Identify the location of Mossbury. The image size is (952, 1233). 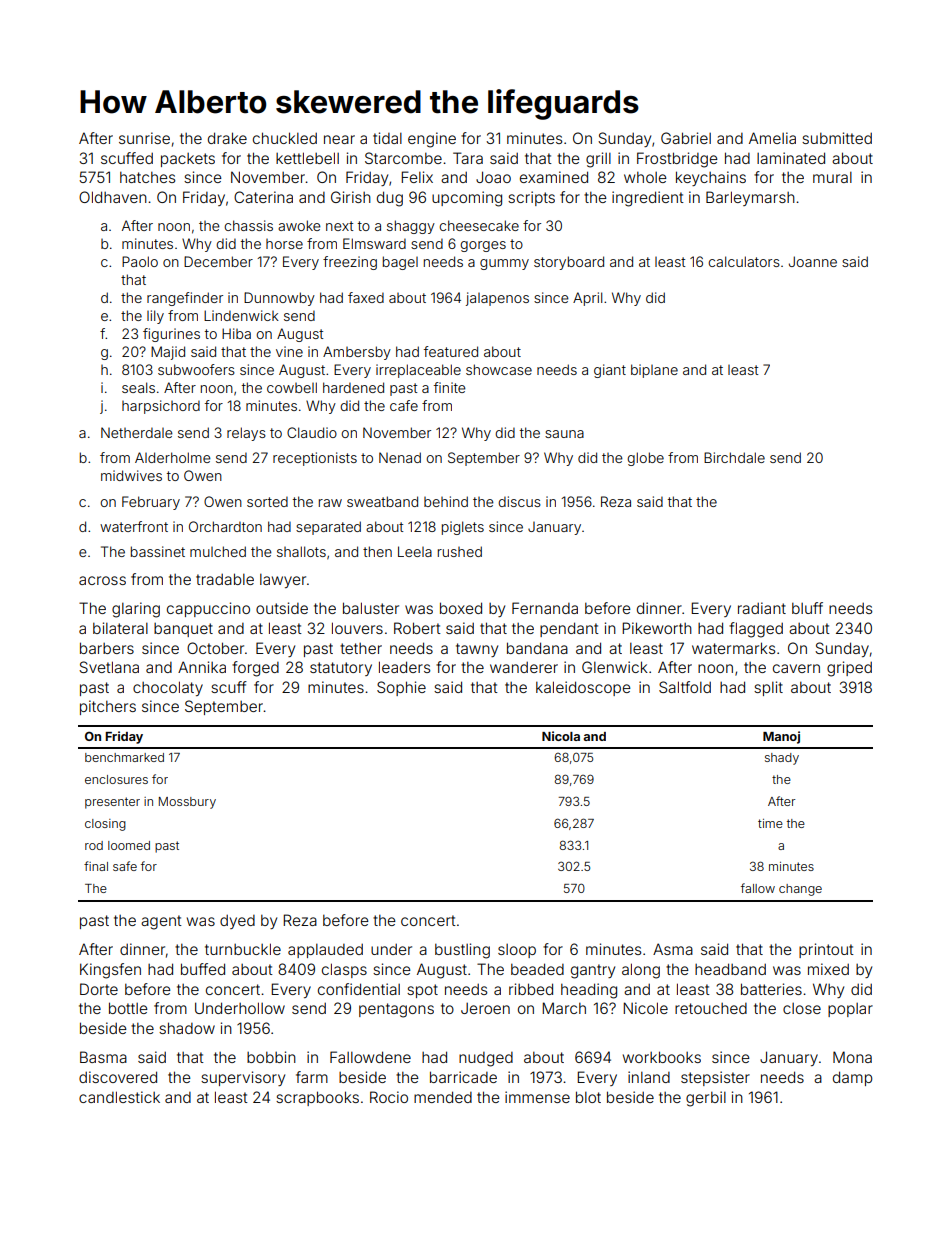
(187, 803).
